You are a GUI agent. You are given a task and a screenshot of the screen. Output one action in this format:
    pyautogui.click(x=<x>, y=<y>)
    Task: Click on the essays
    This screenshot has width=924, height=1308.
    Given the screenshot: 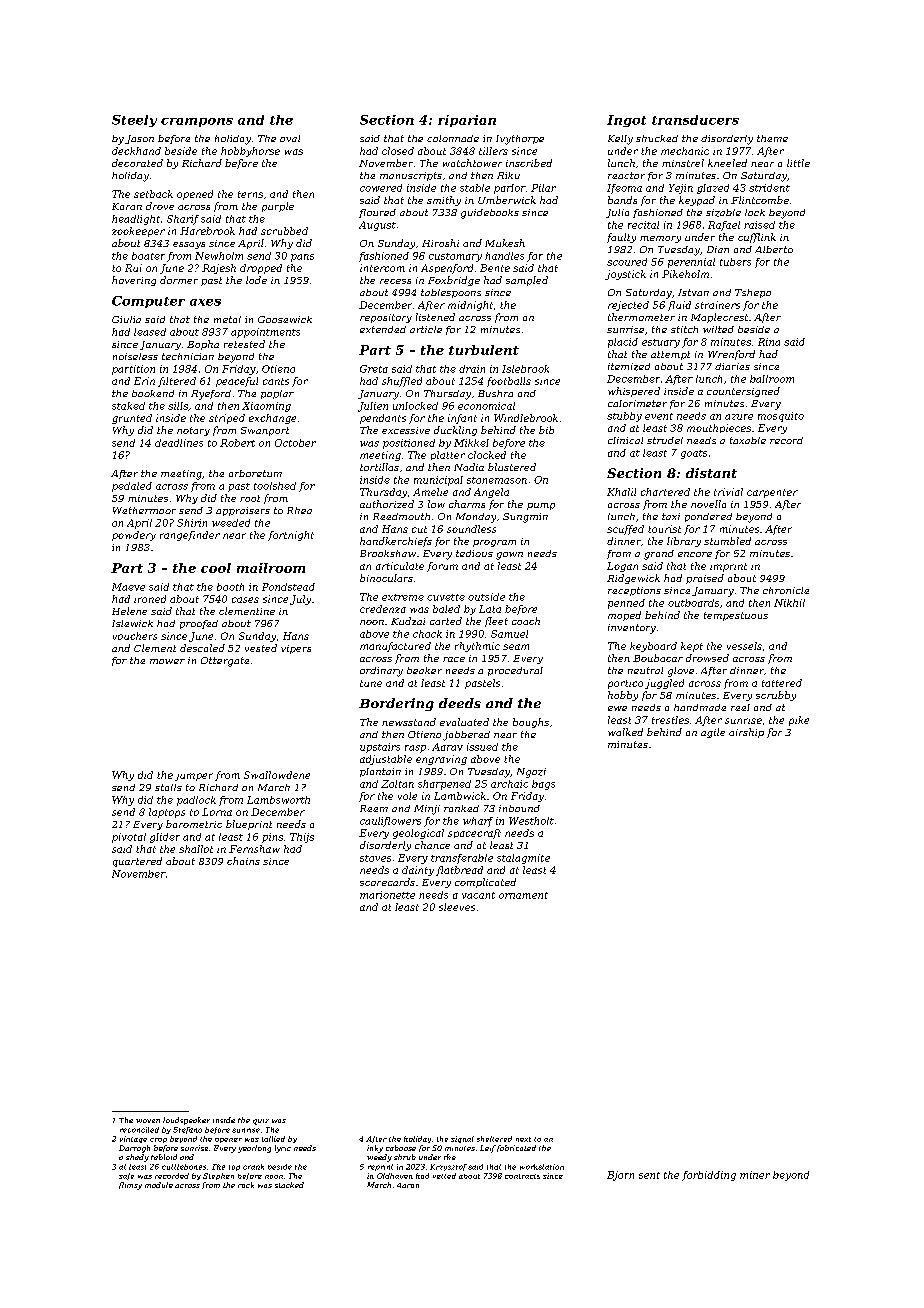 What is the action you would take?
    pyautogui.click(x=189, y=245)
